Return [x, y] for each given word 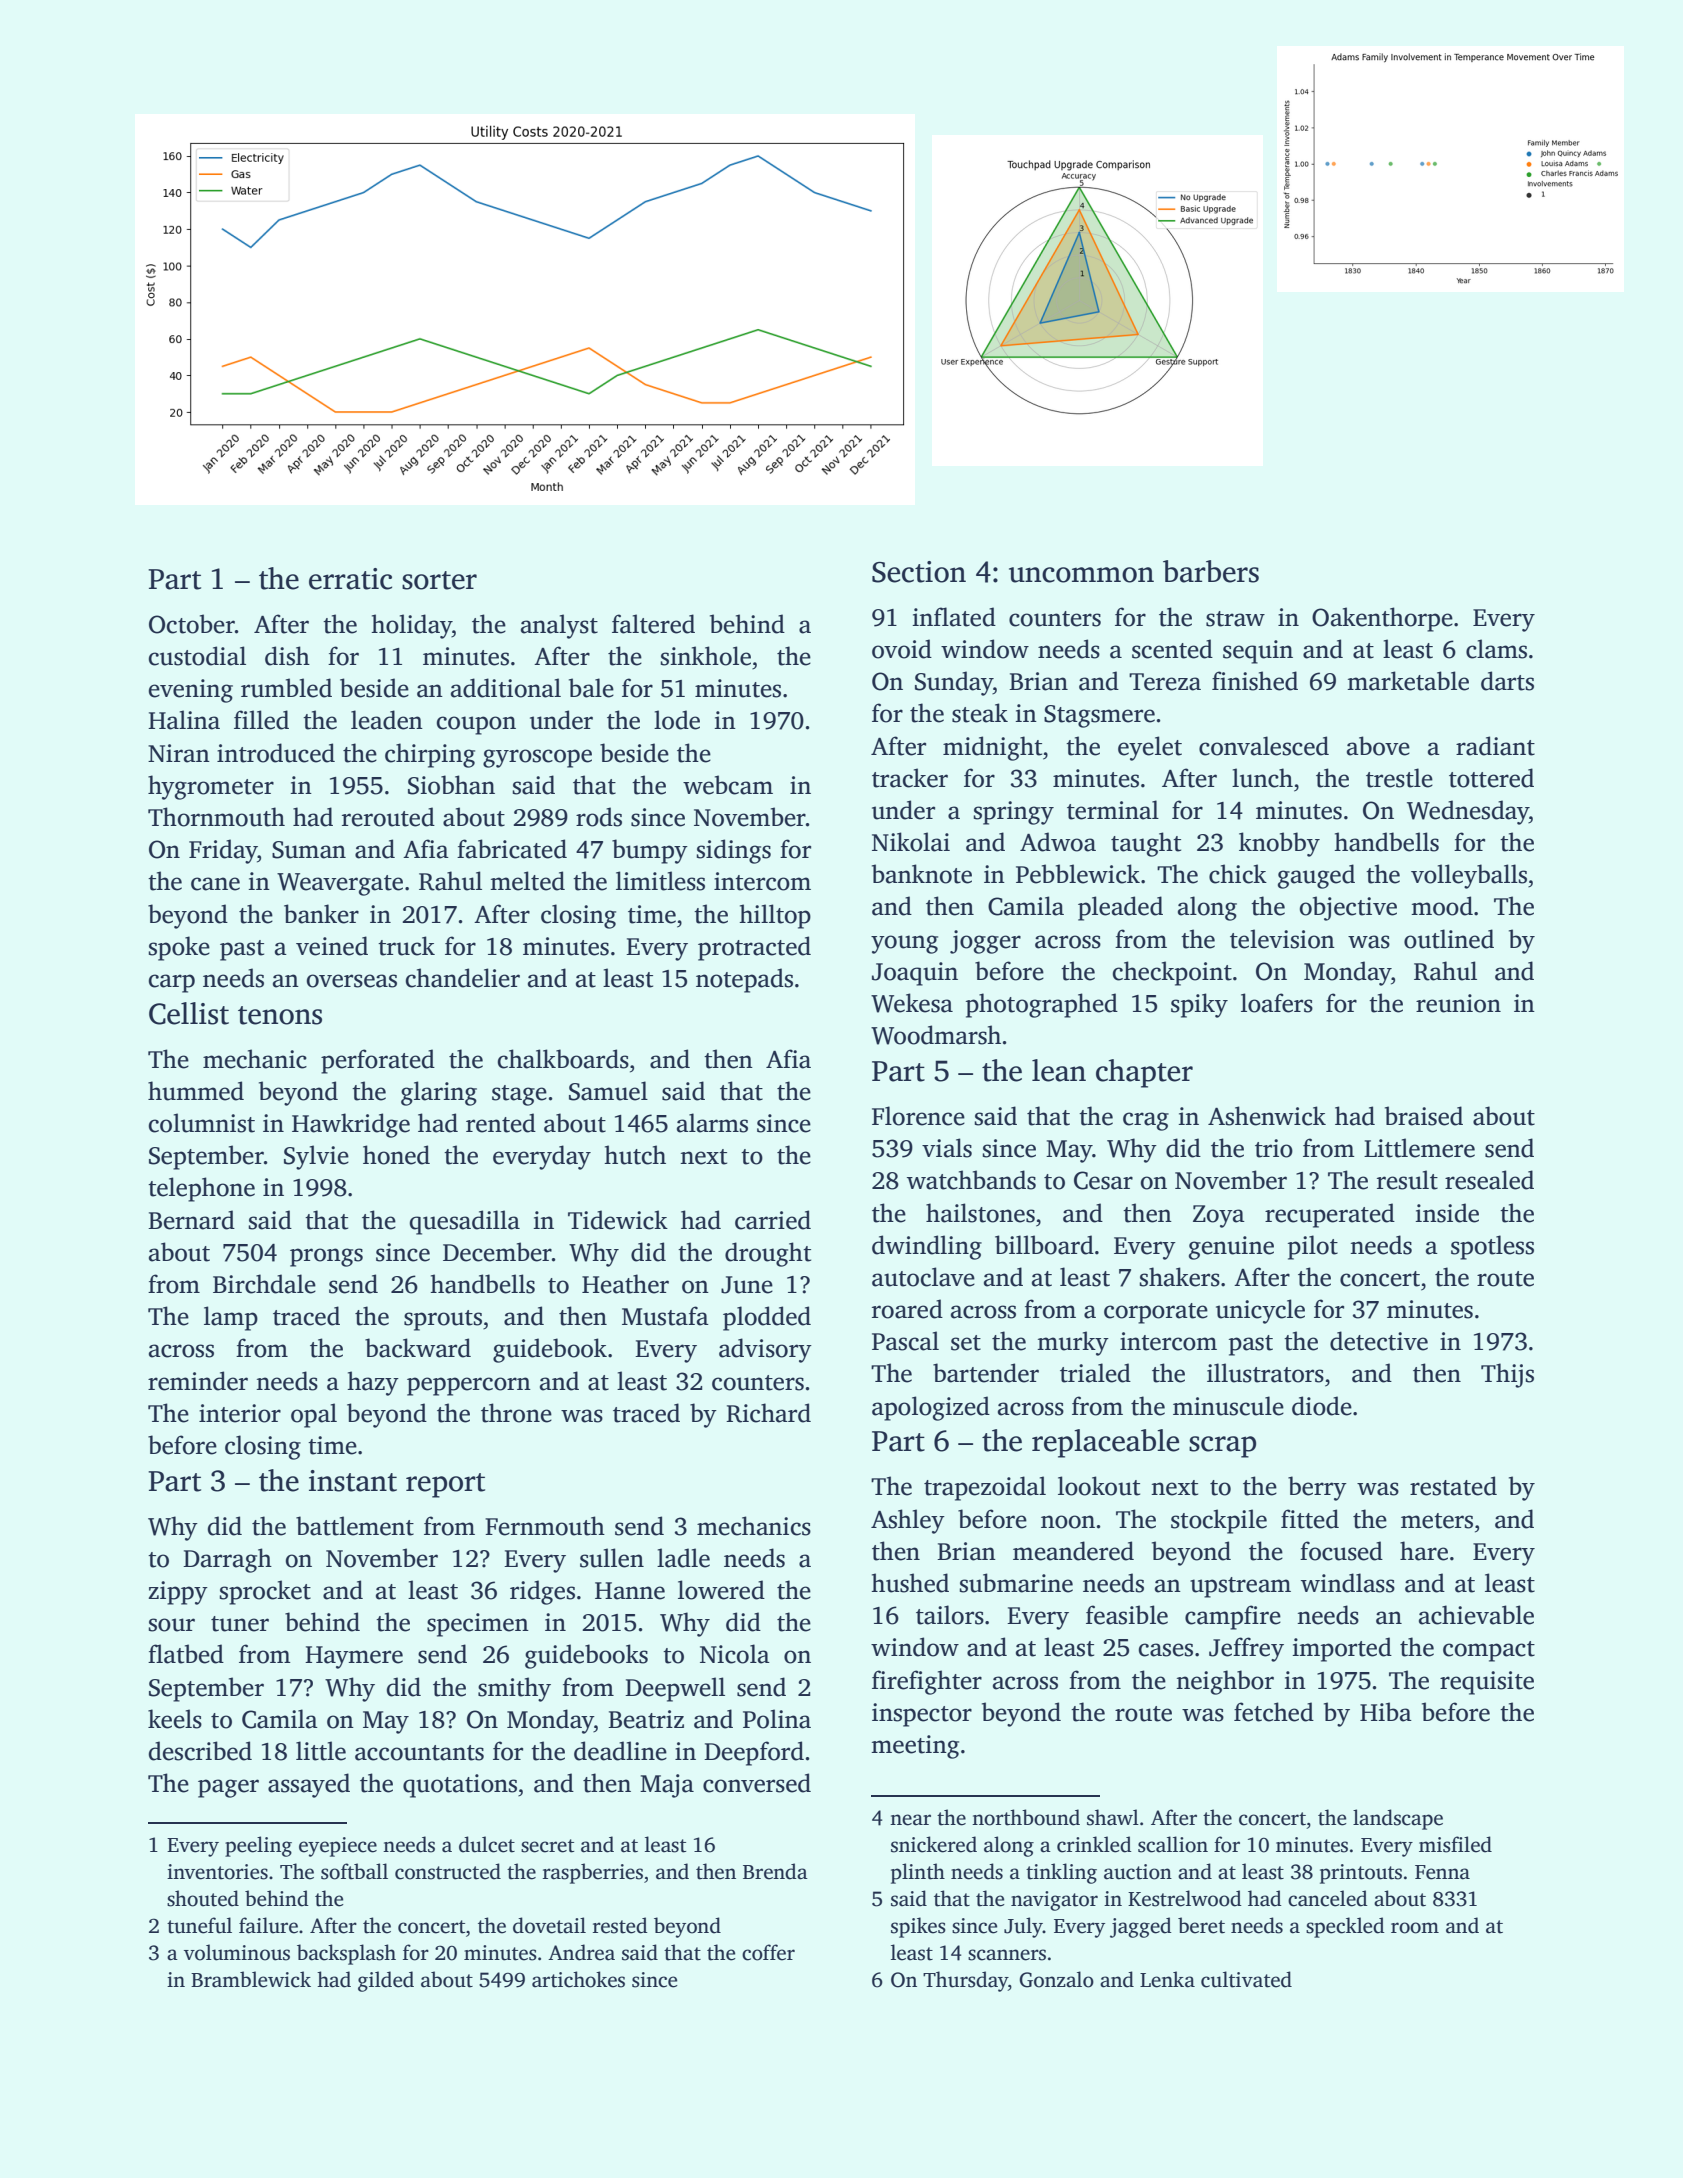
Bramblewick [251, 1979]
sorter [439, 580]
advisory [765, 1350]
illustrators [1265, 1373]
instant [353, 1481]
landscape [1398, 1819]
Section [919, 572]
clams [1496, 649]
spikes [918, 1927]
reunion [1458, 1003]
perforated [378, 1061]
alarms [712, 1123]
